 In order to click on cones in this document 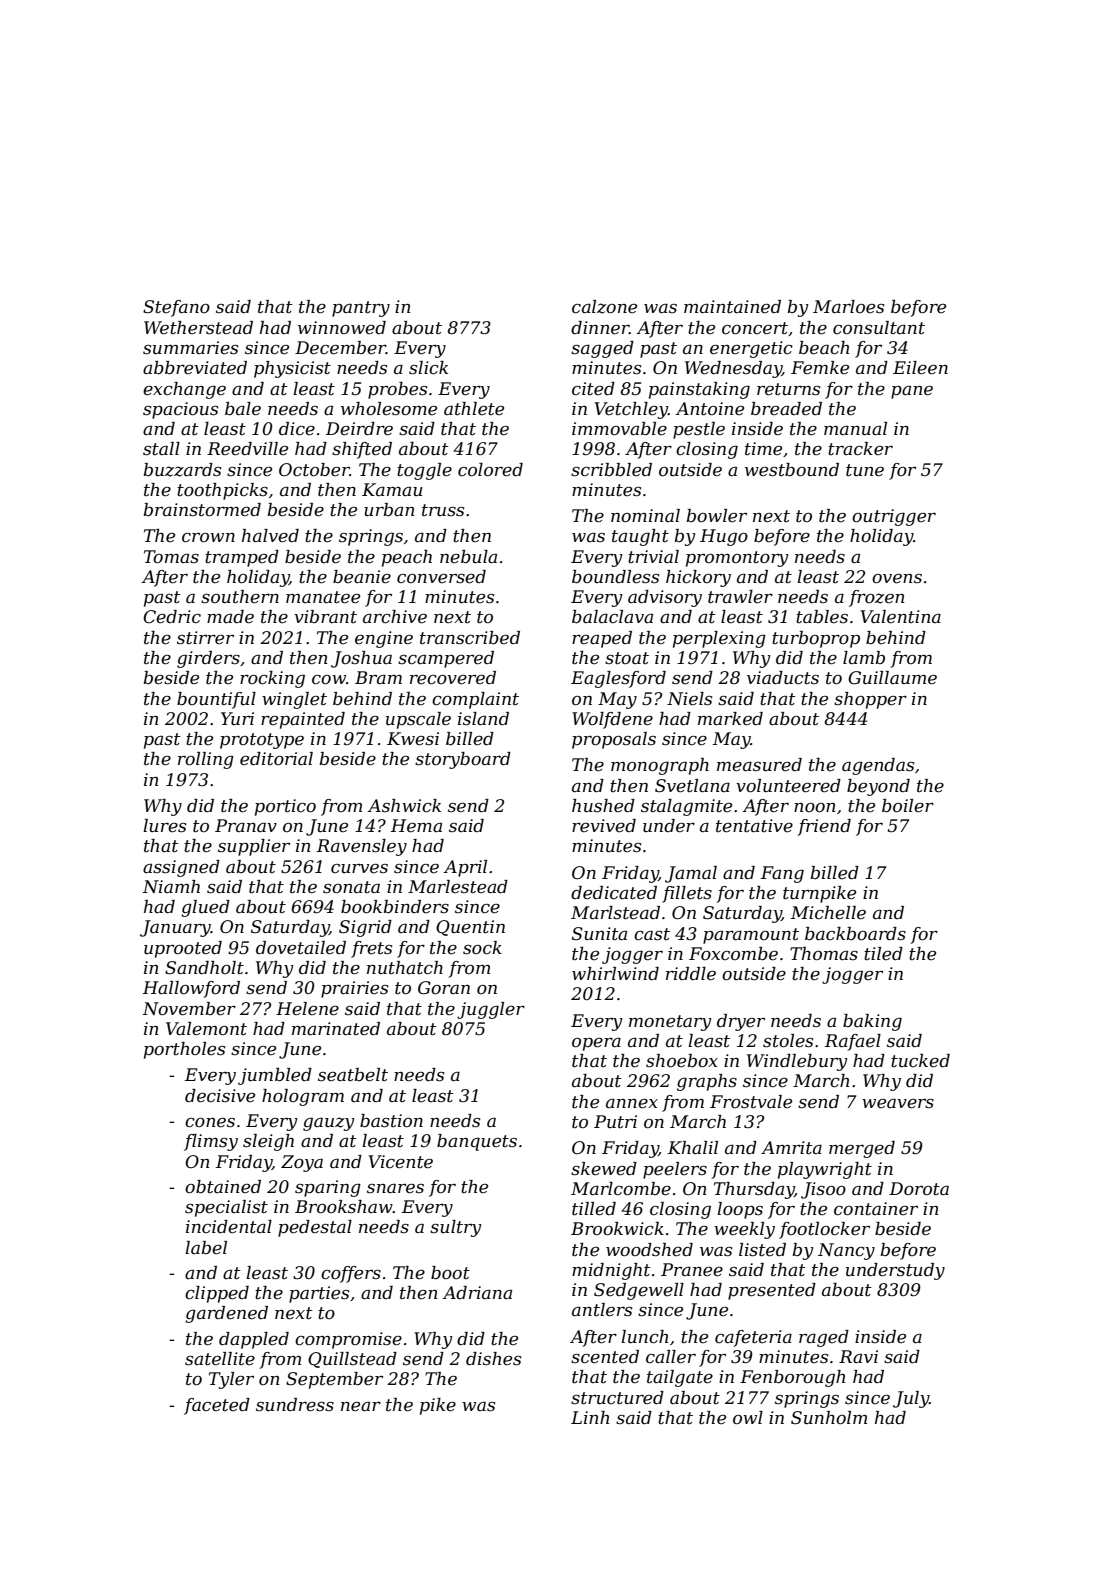, I will do `click(210, 1123)`.
